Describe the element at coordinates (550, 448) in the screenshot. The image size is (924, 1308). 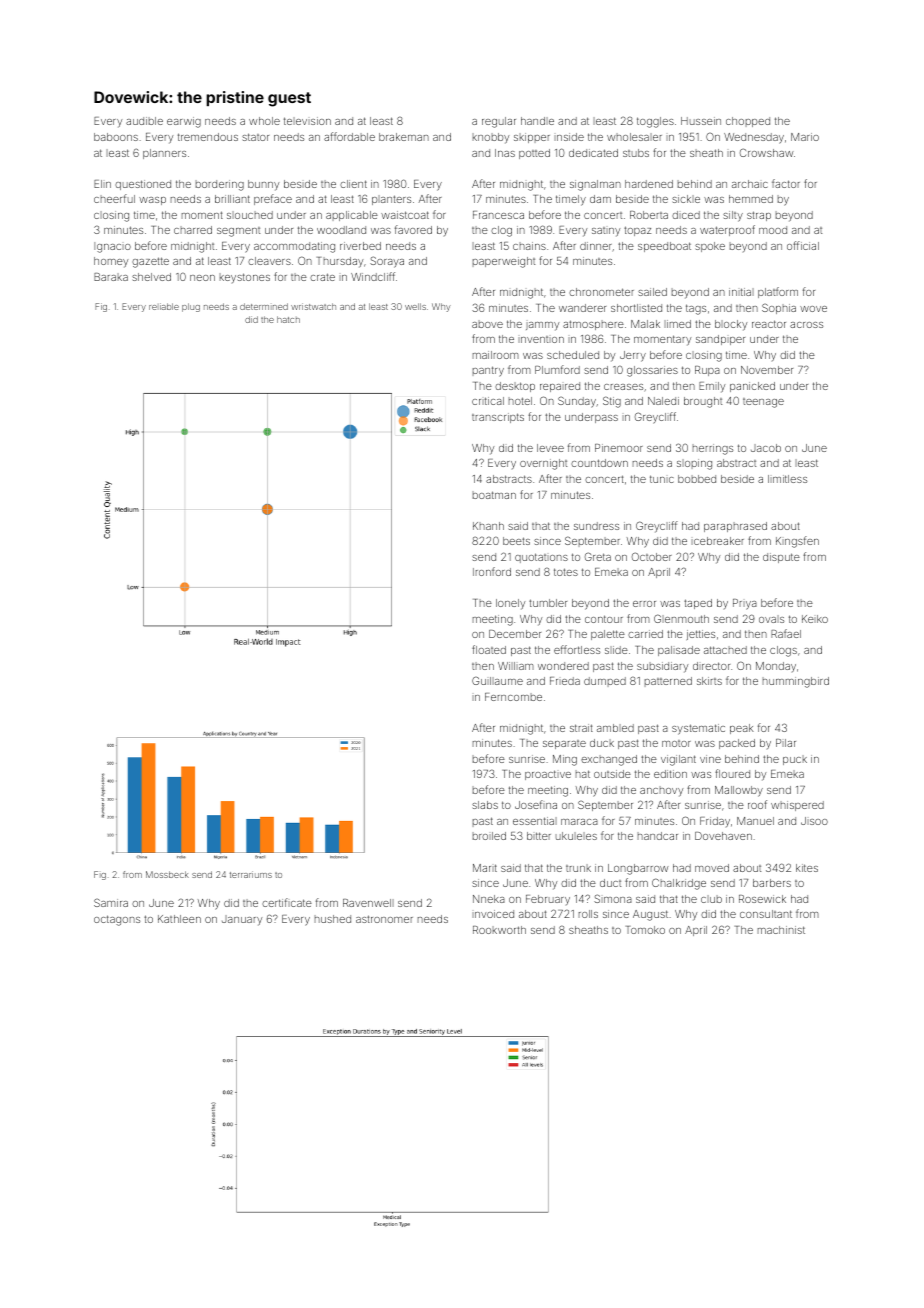
I see `levee` at that location.
